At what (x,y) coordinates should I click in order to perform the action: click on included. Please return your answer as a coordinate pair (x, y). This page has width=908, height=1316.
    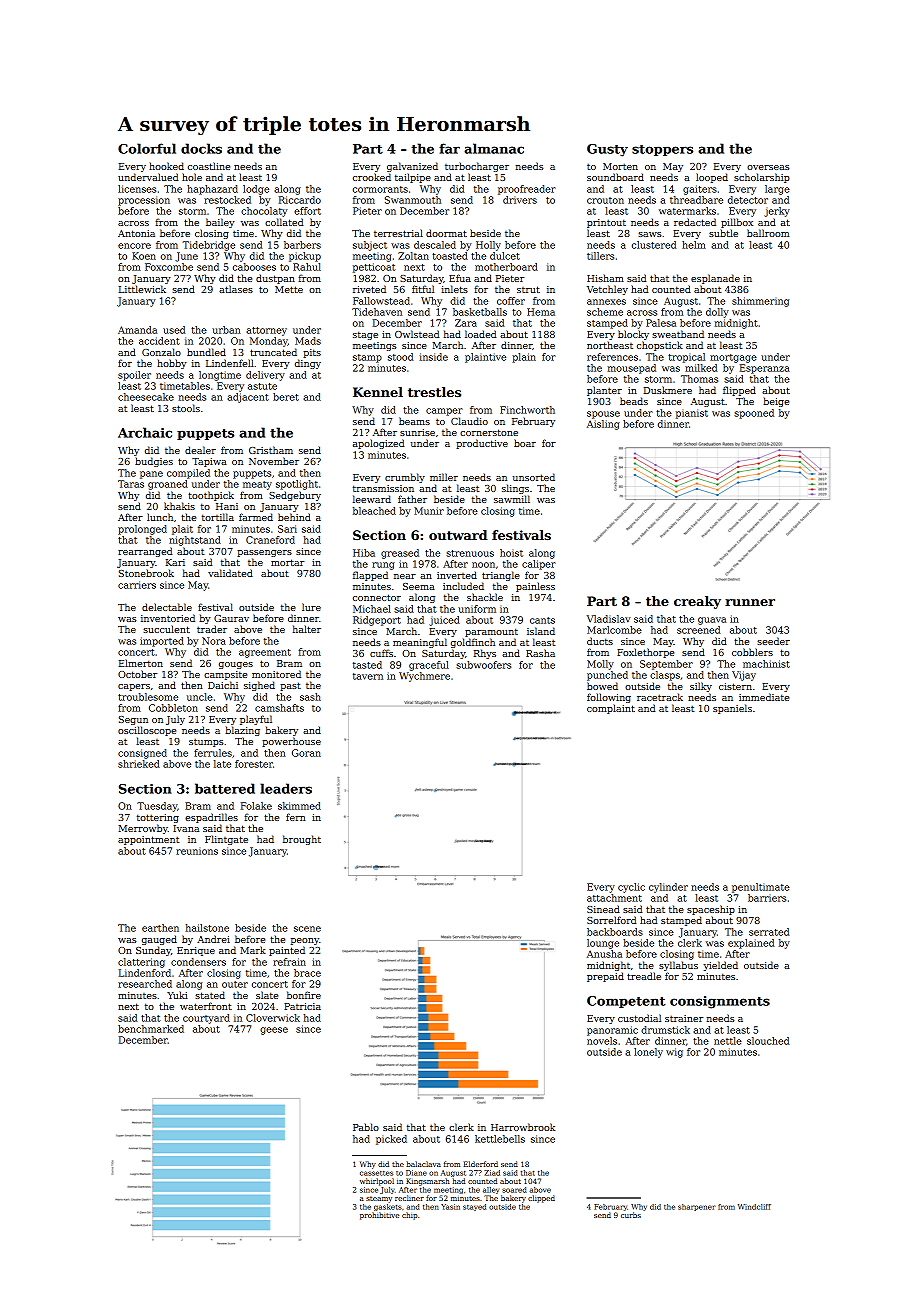
    Looking at the image, I should click on (463, 586).
